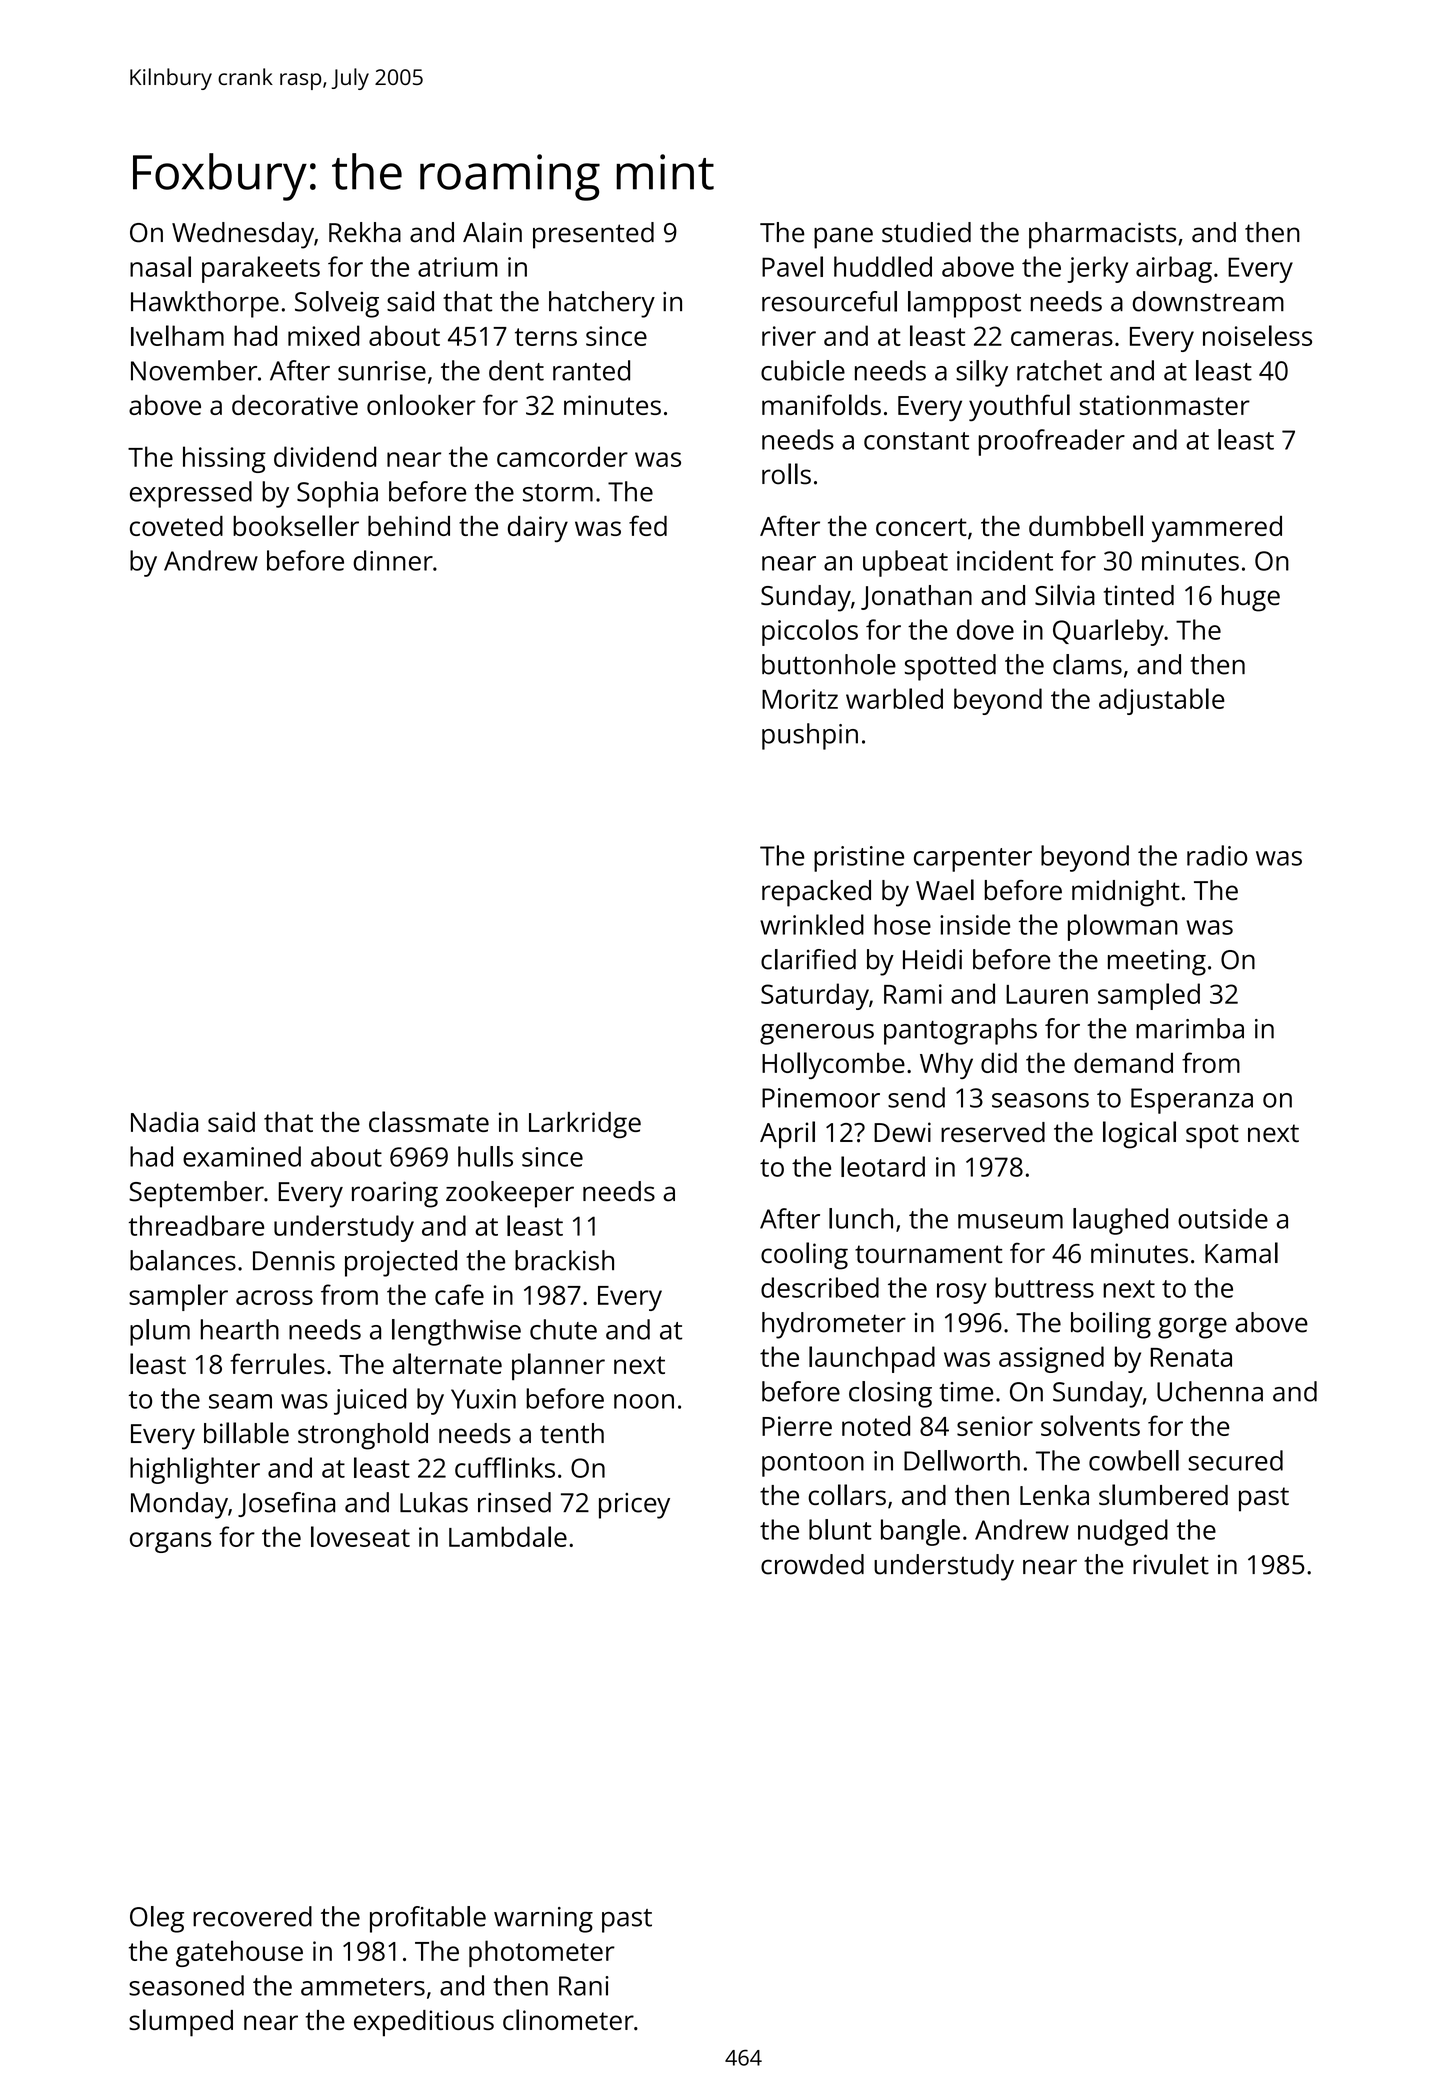 This document has width=1450, height=2100. What do you see at coordinates (429, 1121) in the document?
I see `classmate` at bounding box center [429, 1121].
